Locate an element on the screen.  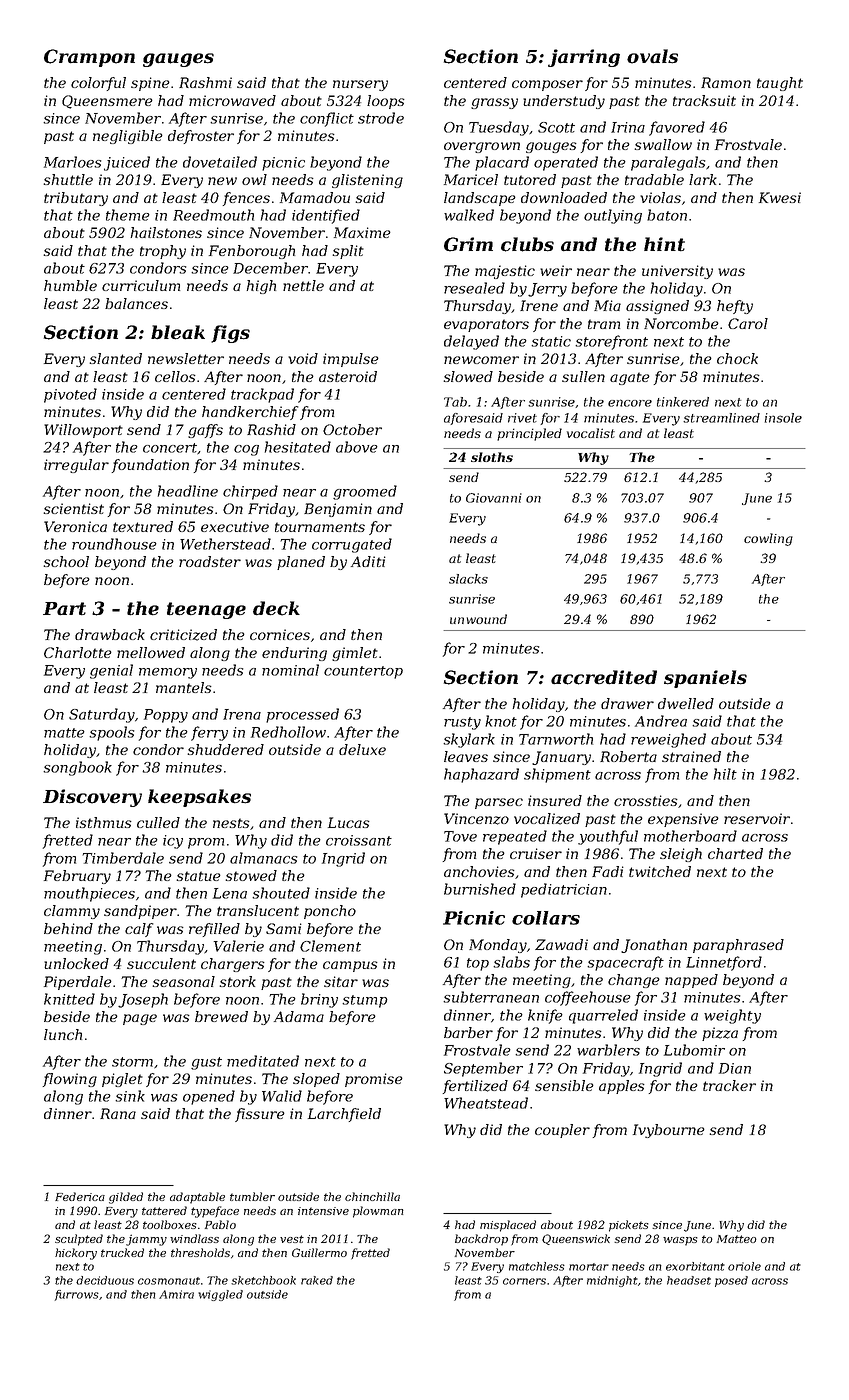
shuddered is located at coordinates (225, 749).
